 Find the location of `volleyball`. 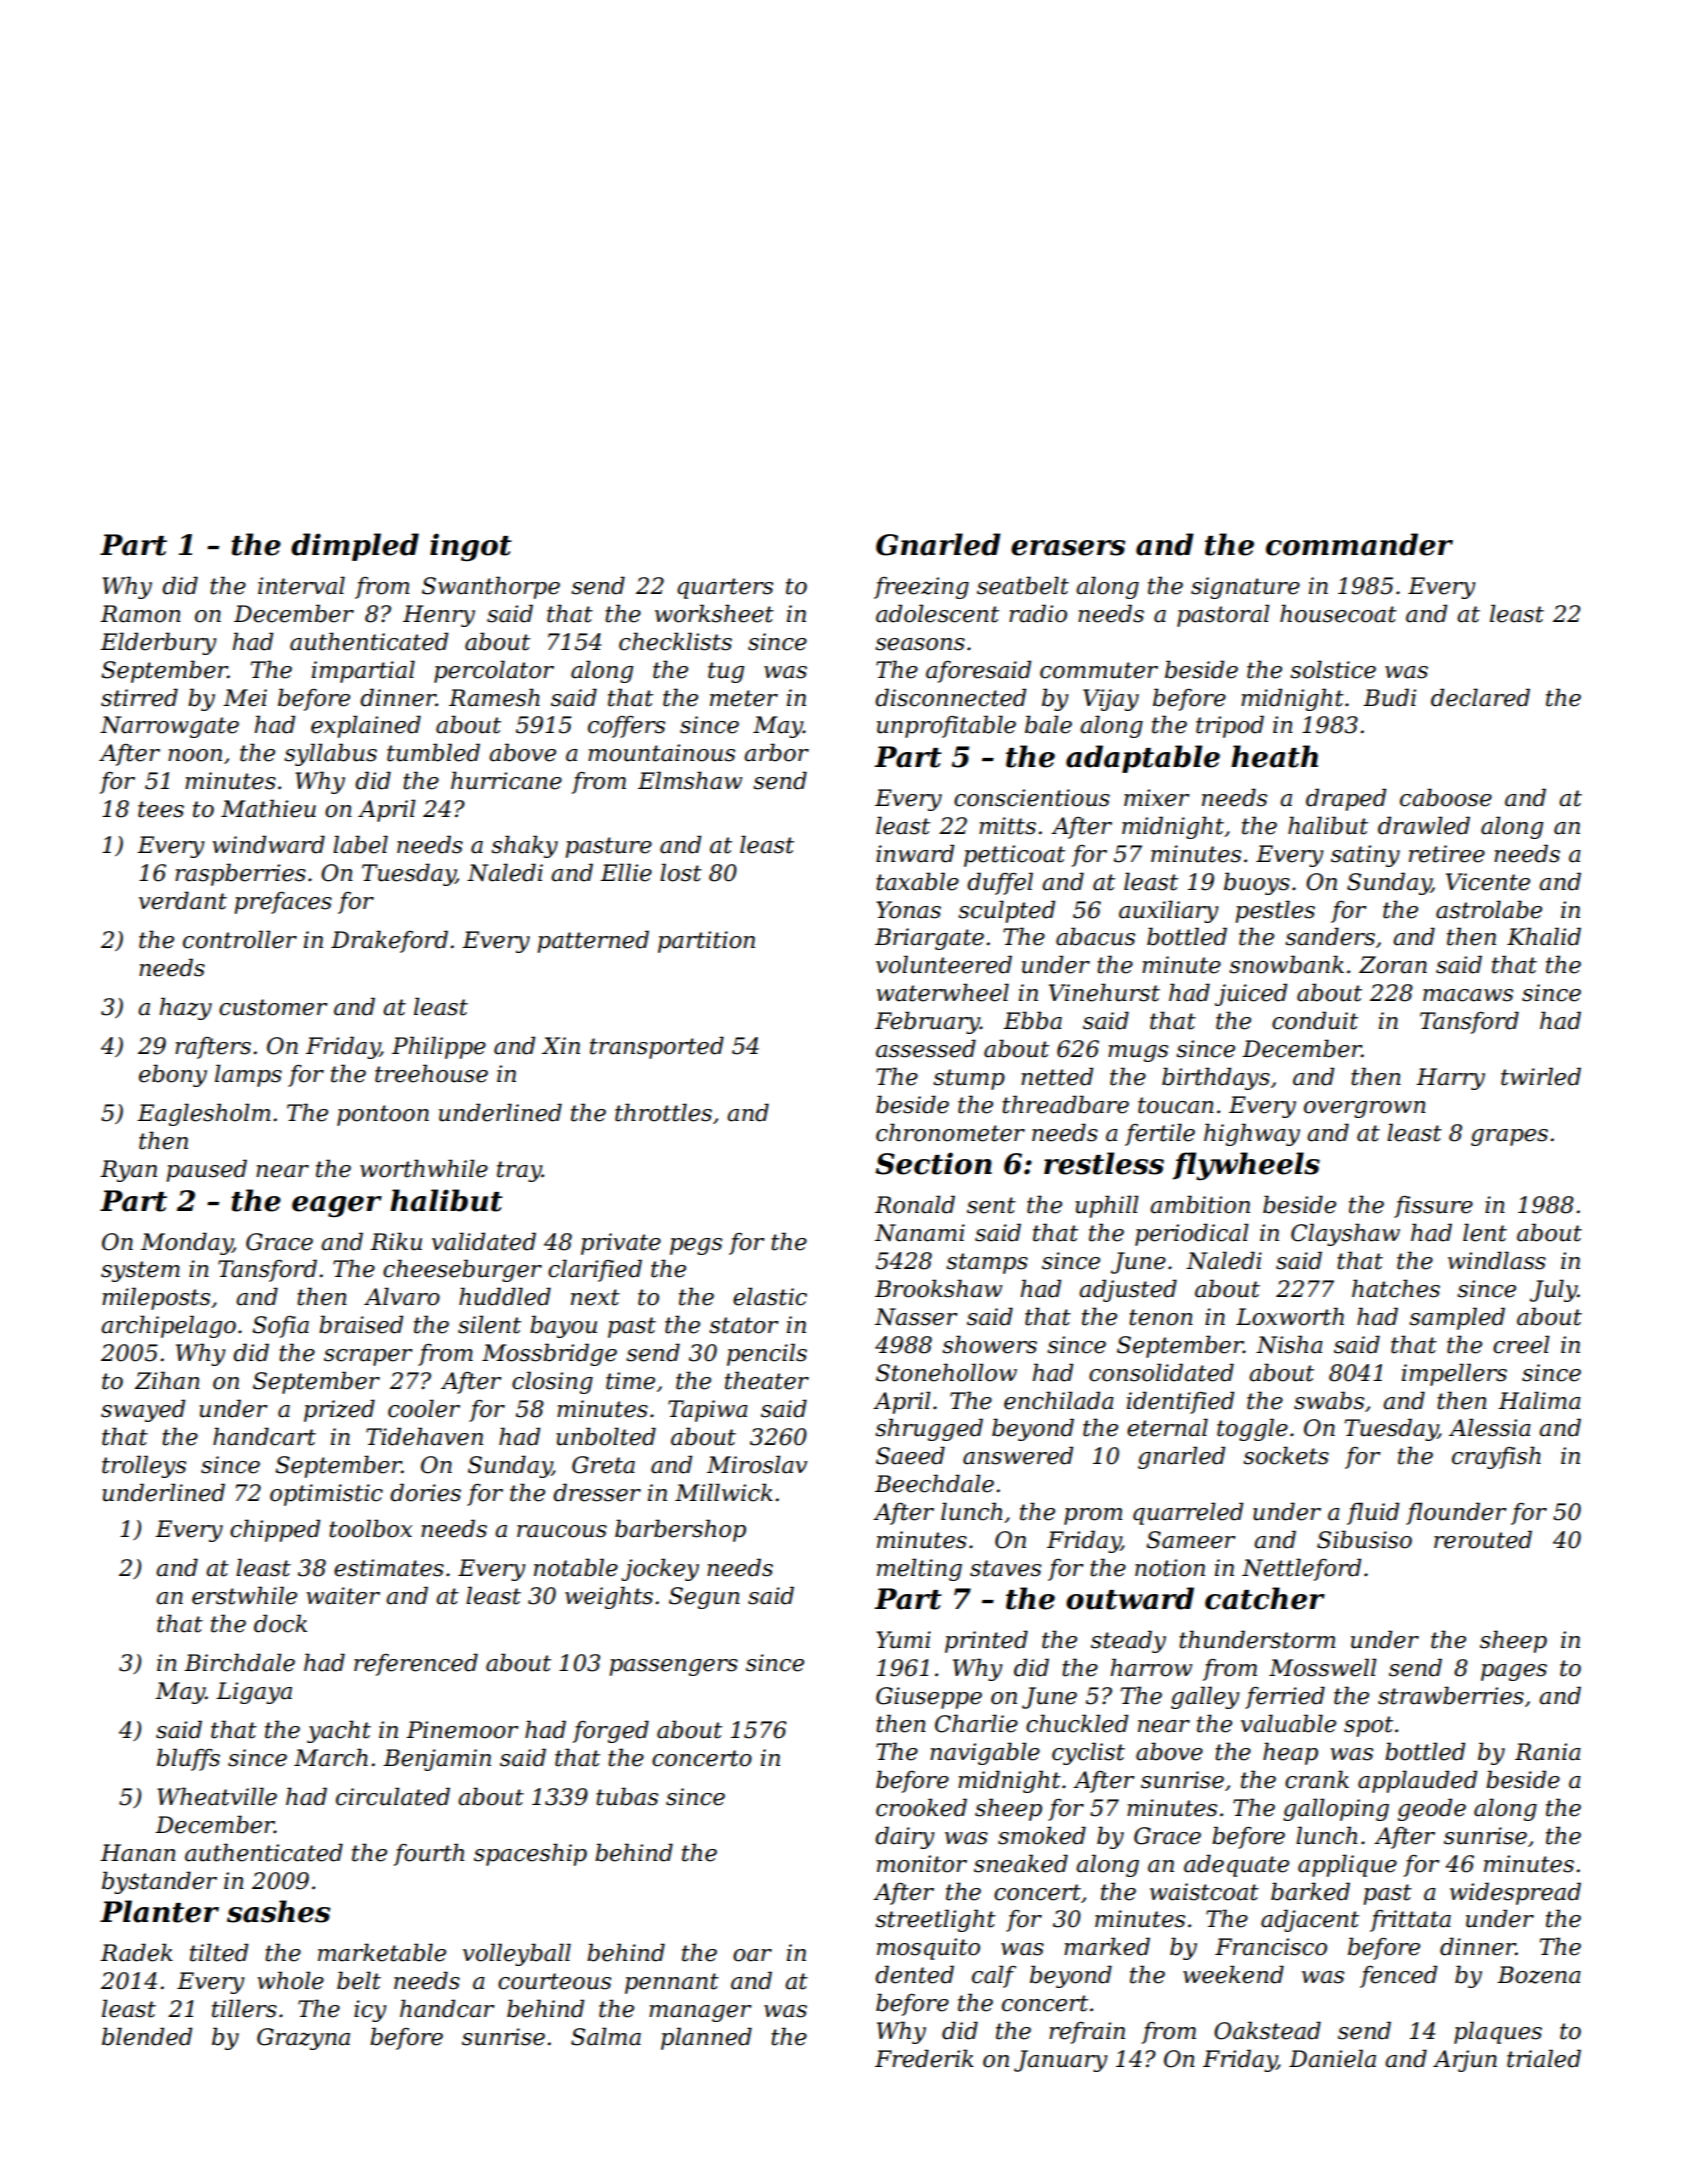

volleyball is located at coordinates (517, 1954).
